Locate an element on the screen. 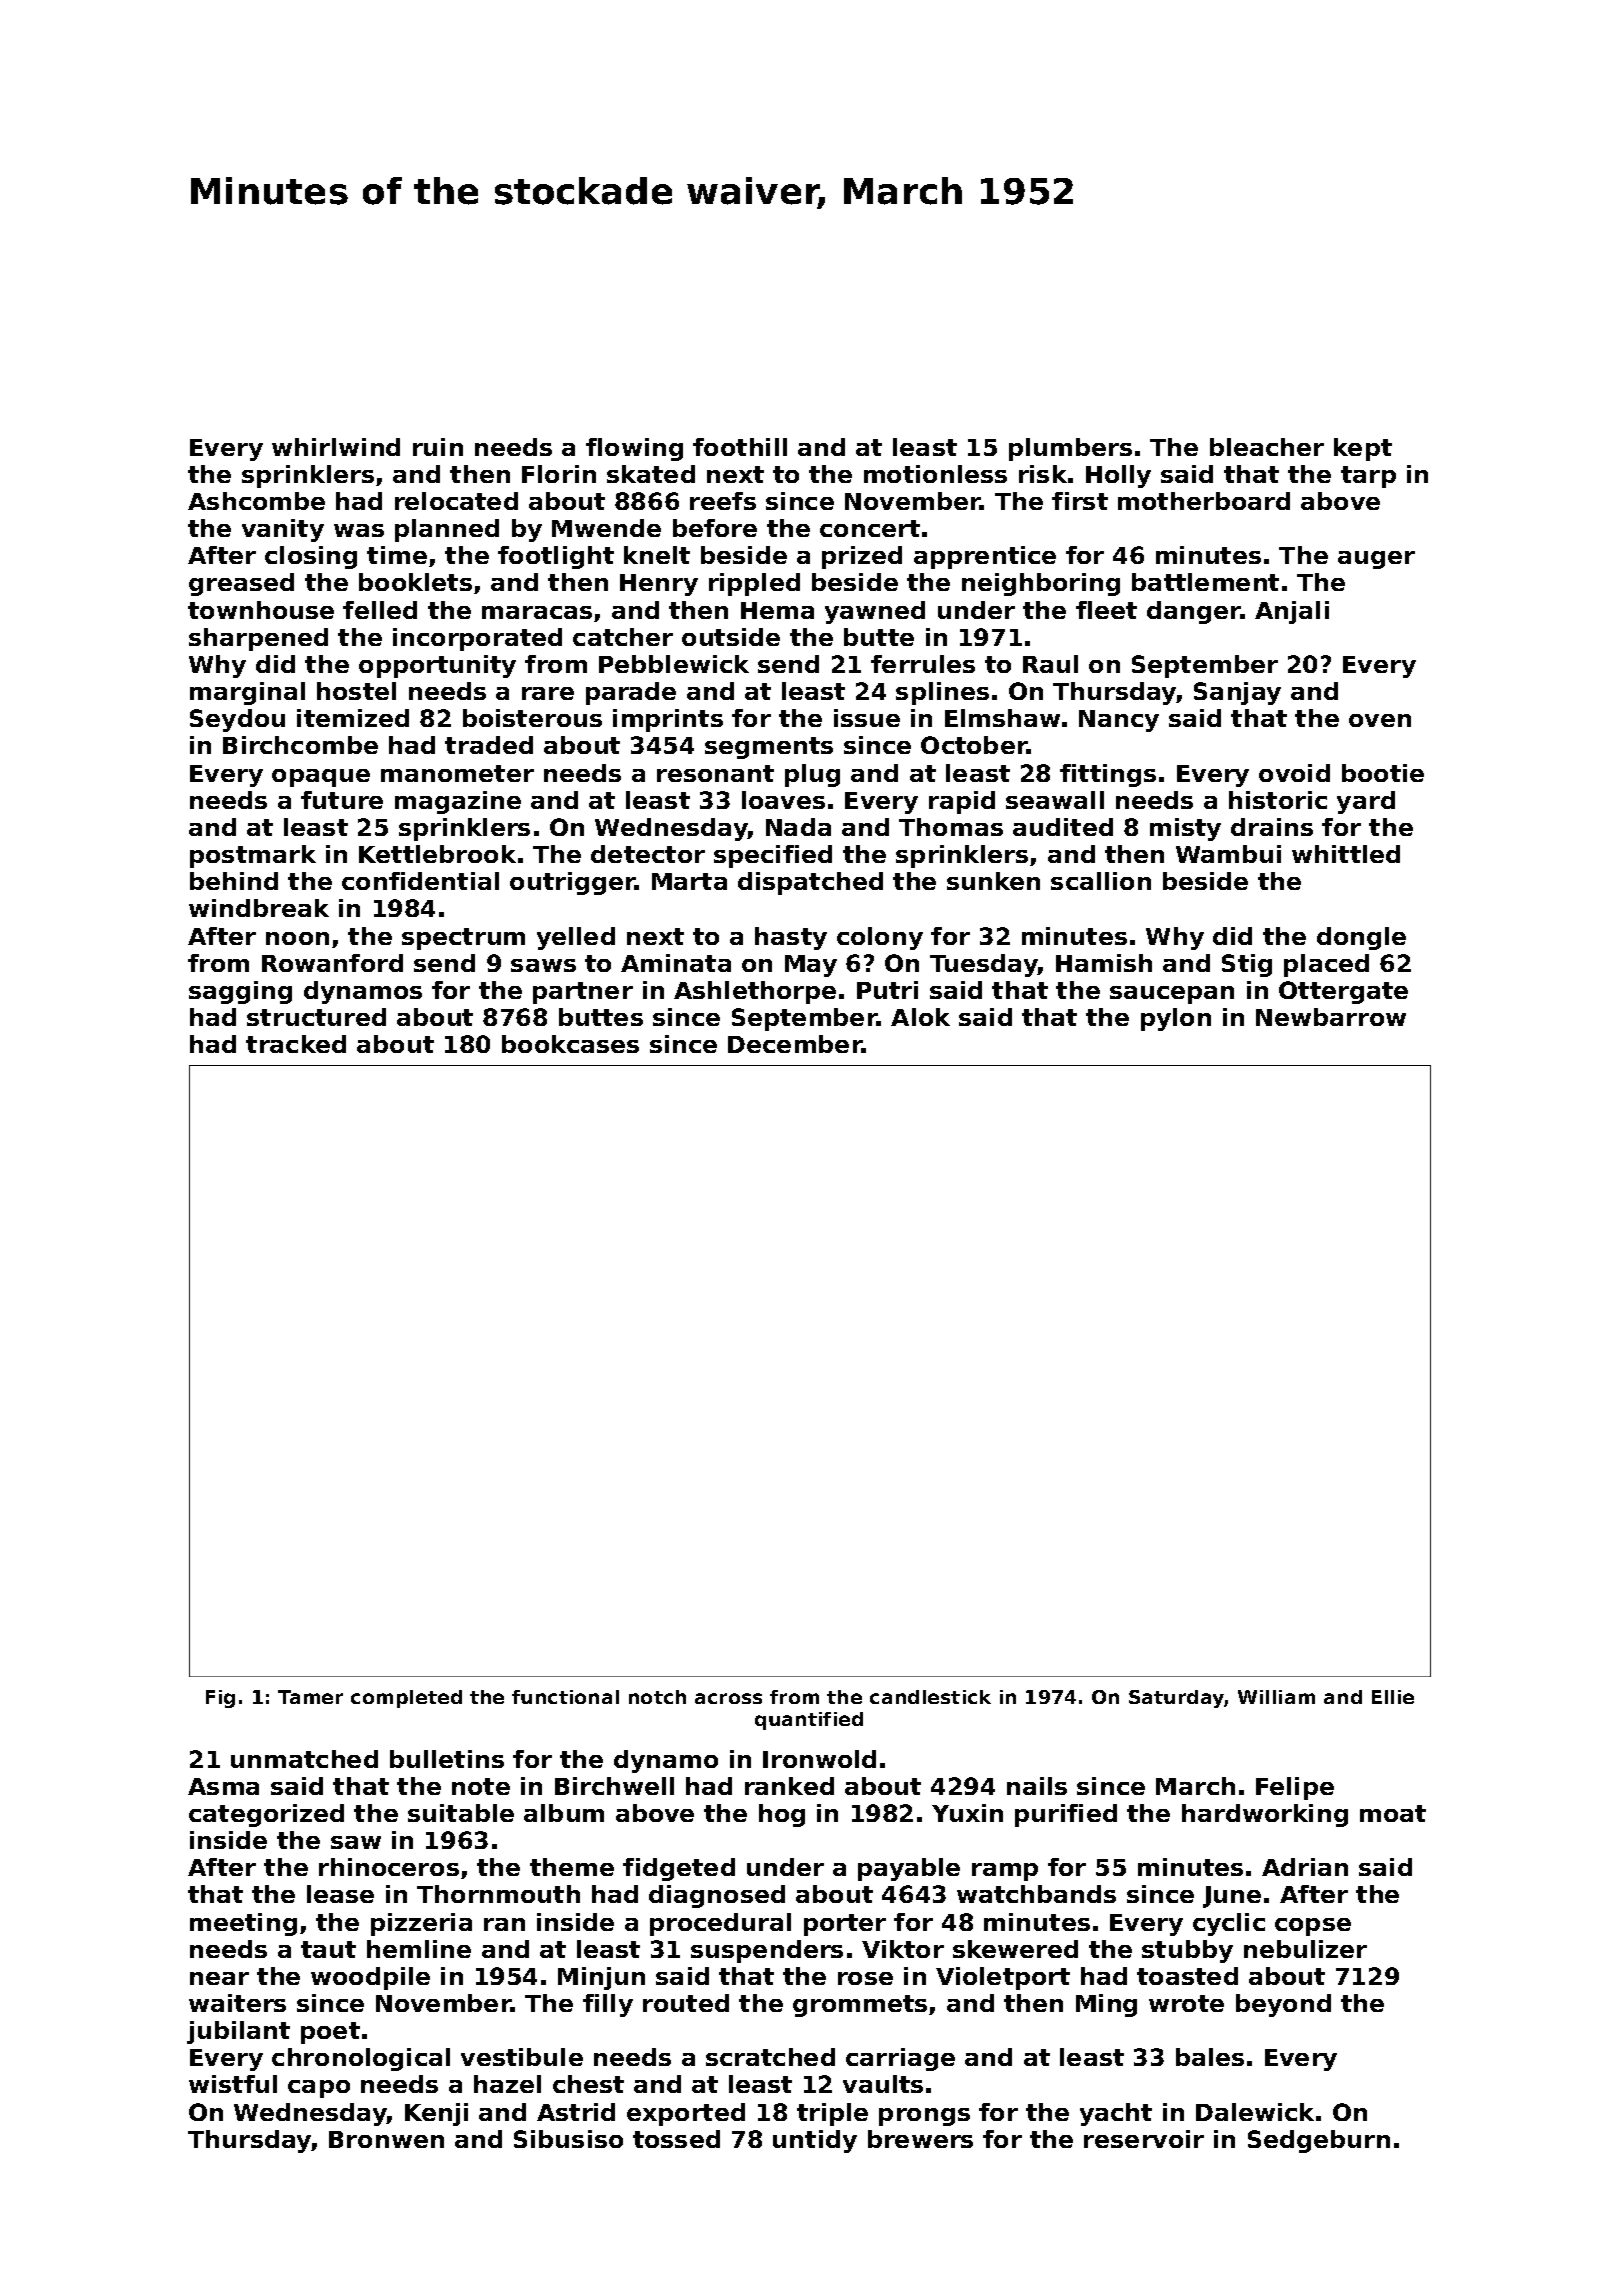 The height and width of the screenshot is (2292, 1620). plumbers is located at coordinates (1070, 449).
